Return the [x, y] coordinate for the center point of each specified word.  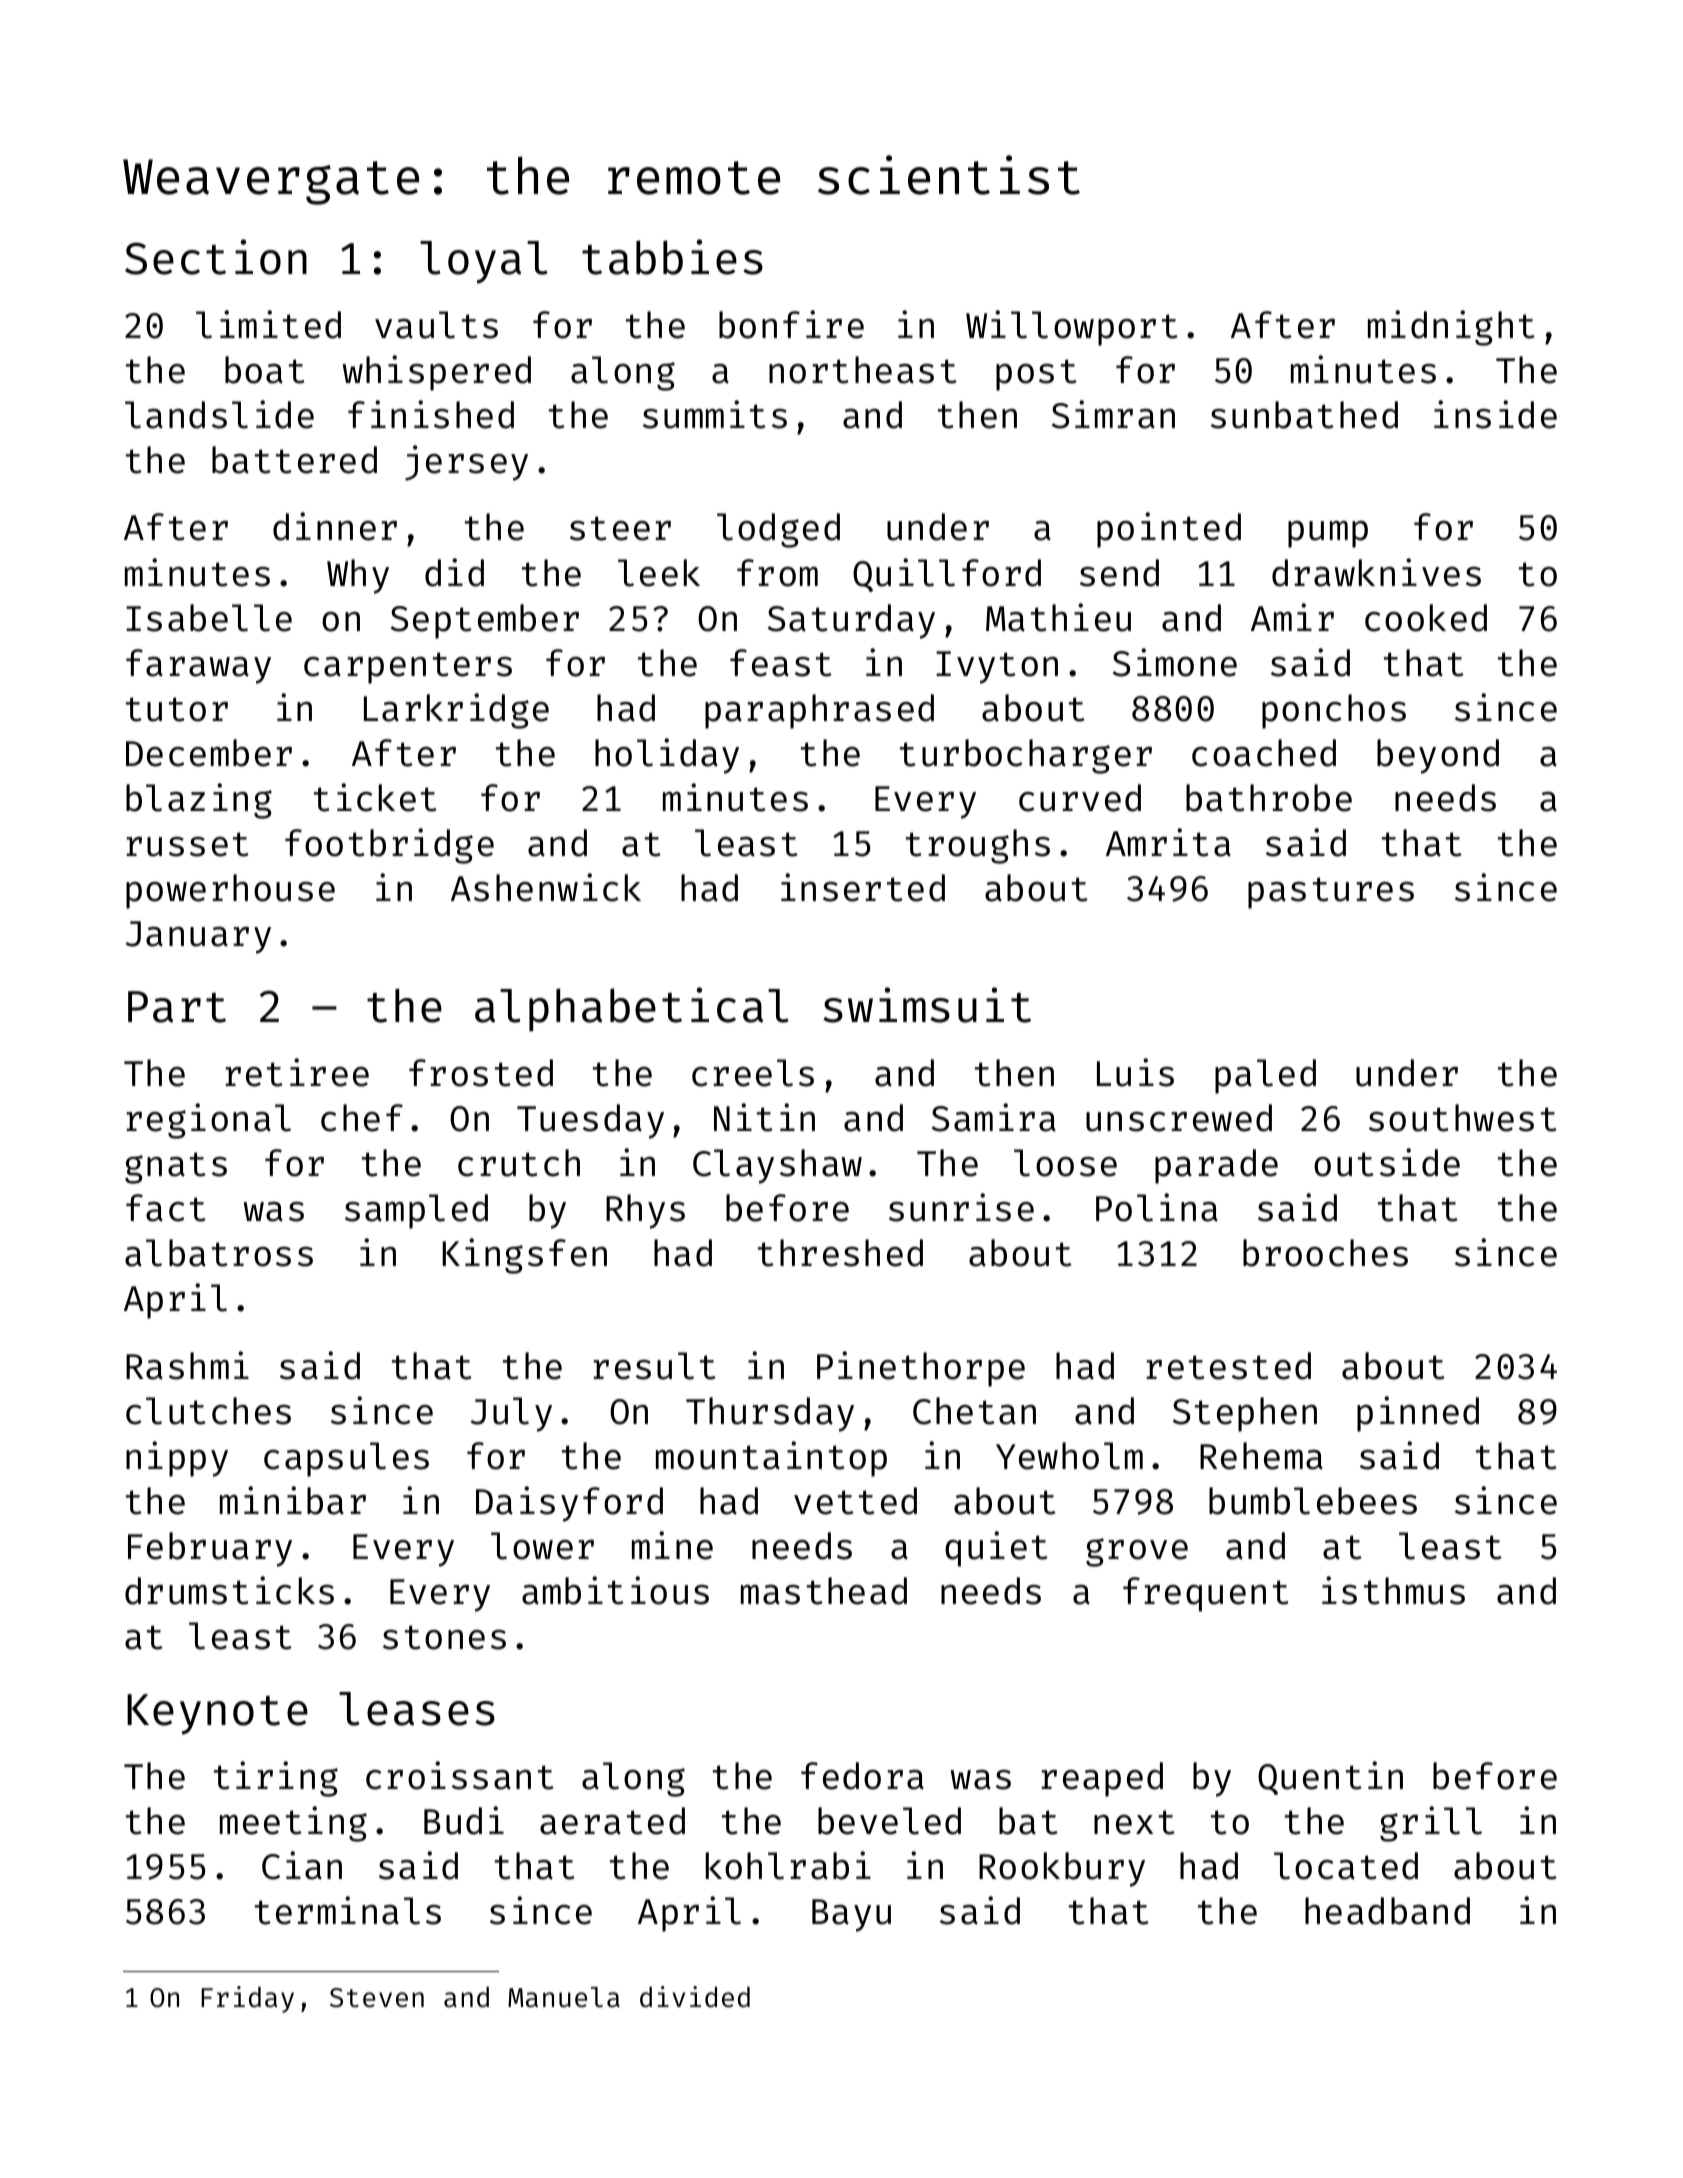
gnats [176, 1168]
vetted [855, 1501]
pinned [1418, 1414]
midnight [1451, 328]
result [654, 1366]
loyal [483, 262]
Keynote [217, 1714]
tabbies [672, 257]
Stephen [1245, 1414]
